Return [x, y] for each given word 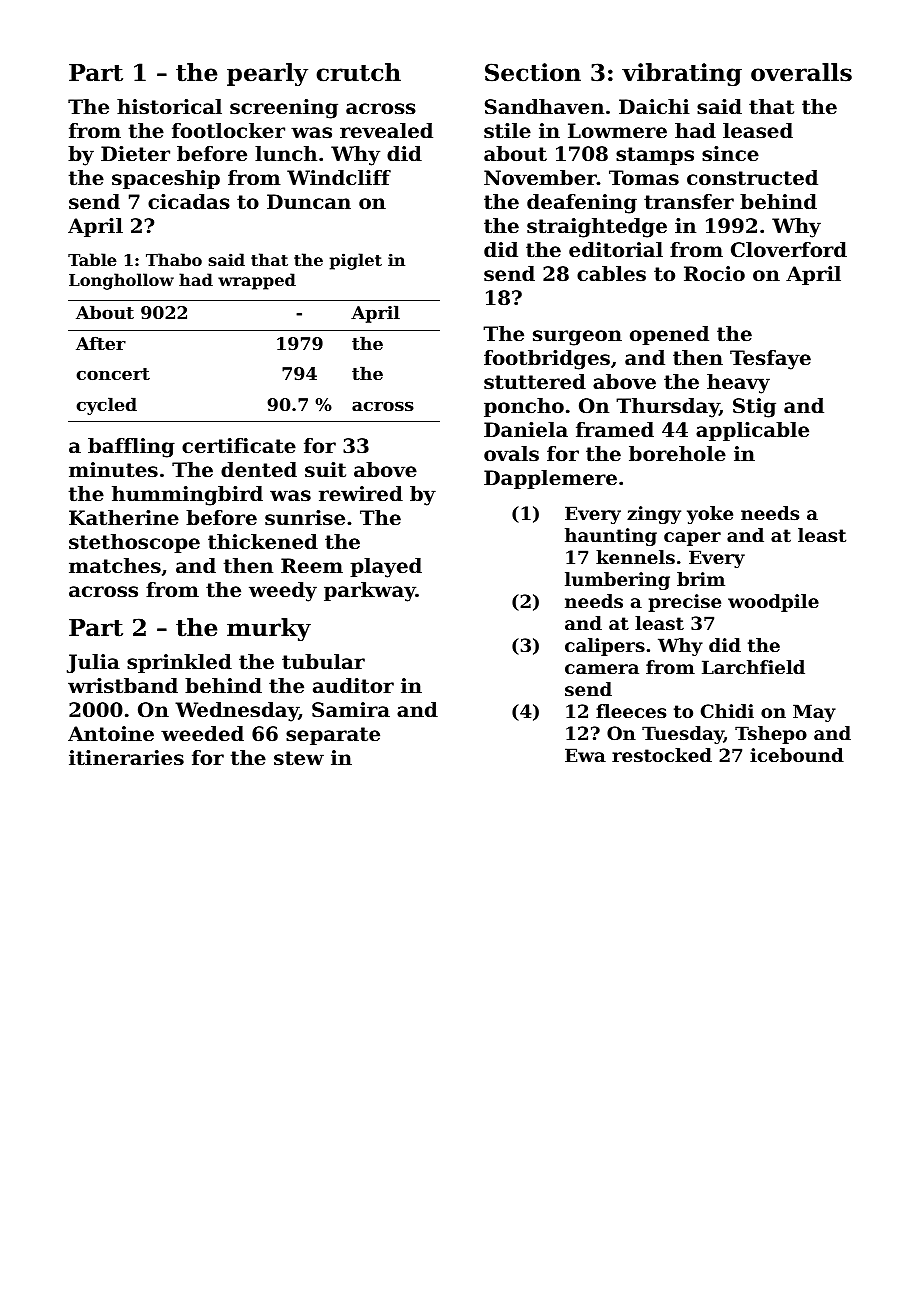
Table [92, 259]
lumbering [617, 581]
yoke [710, 515]
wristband [123, 686]
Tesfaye [770, 360]
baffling [131, 448]
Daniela [526, 430]
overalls [801, 72]
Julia [93, 663]
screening [284, 109]
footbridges [547, 360]
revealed [386, 131]
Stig [754, 408]
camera [602, 669]
